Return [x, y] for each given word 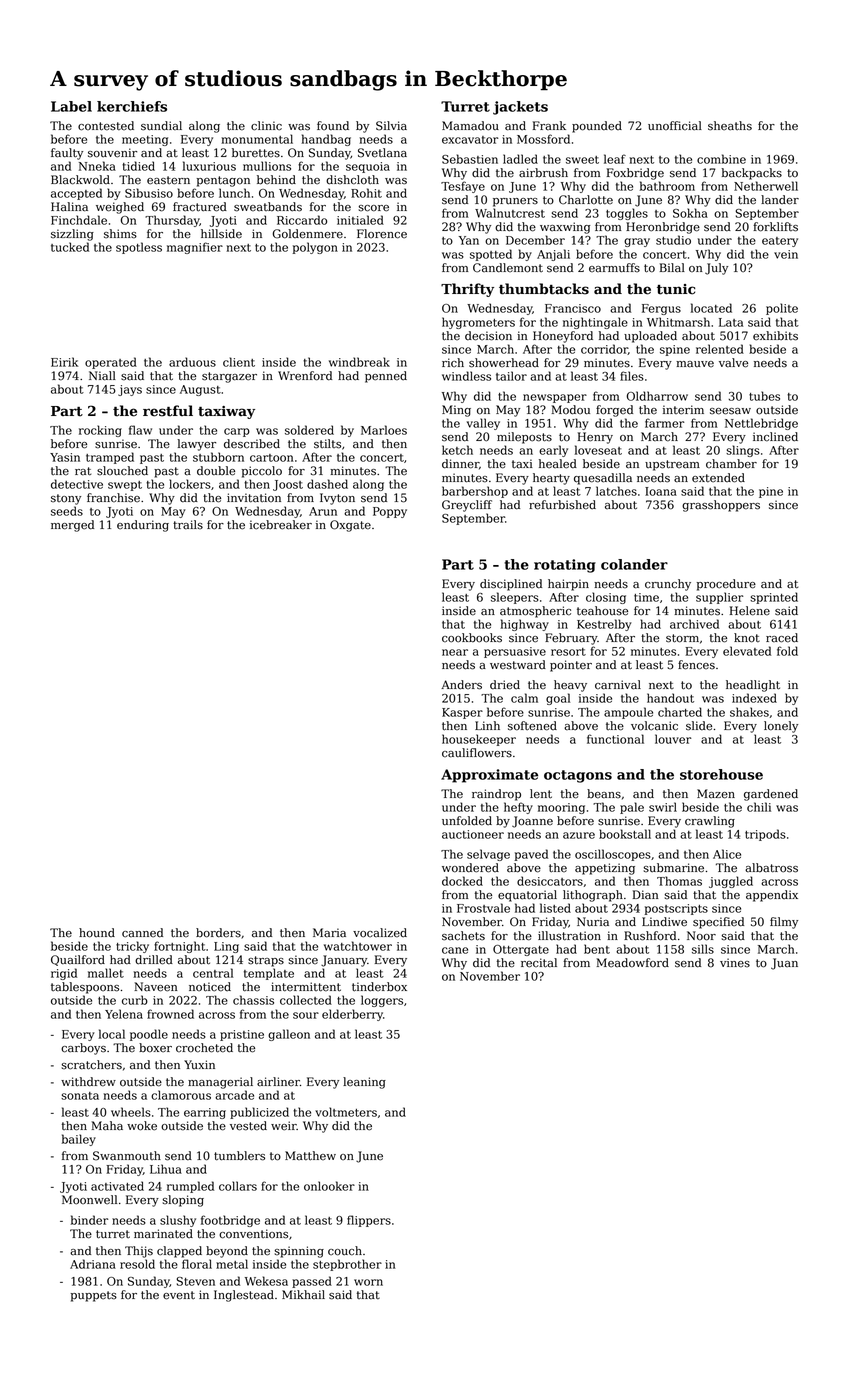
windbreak [359, 362]
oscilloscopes [613, 855]
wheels [131, 1112]
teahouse [602, 611]
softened [532, 726]
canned [142, 933]
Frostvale [483, 908]
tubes [764, 396]
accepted [76, 194]
